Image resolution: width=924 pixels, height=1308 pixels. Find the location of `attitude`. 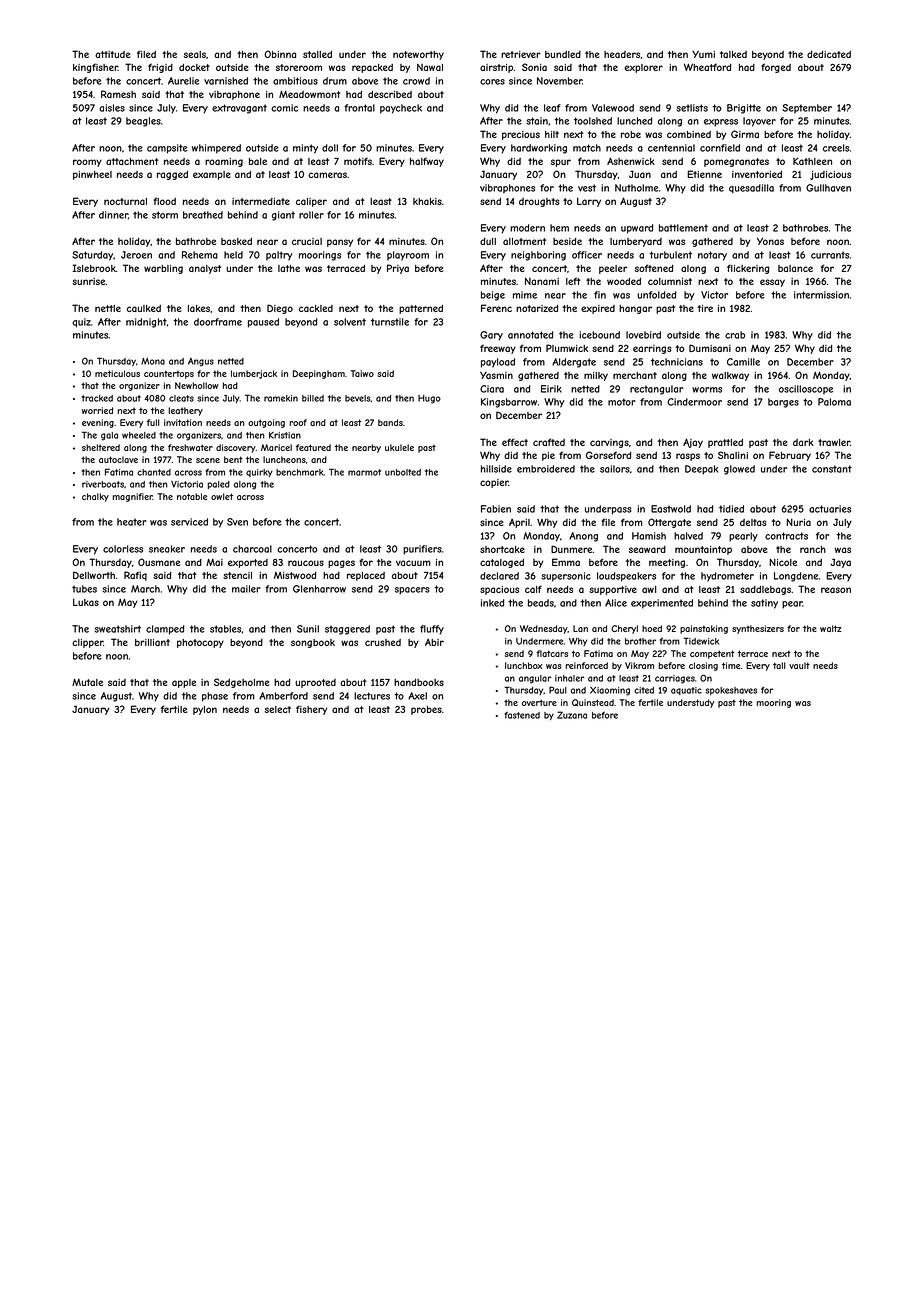

attitude is located at coordinates (112, 54).
